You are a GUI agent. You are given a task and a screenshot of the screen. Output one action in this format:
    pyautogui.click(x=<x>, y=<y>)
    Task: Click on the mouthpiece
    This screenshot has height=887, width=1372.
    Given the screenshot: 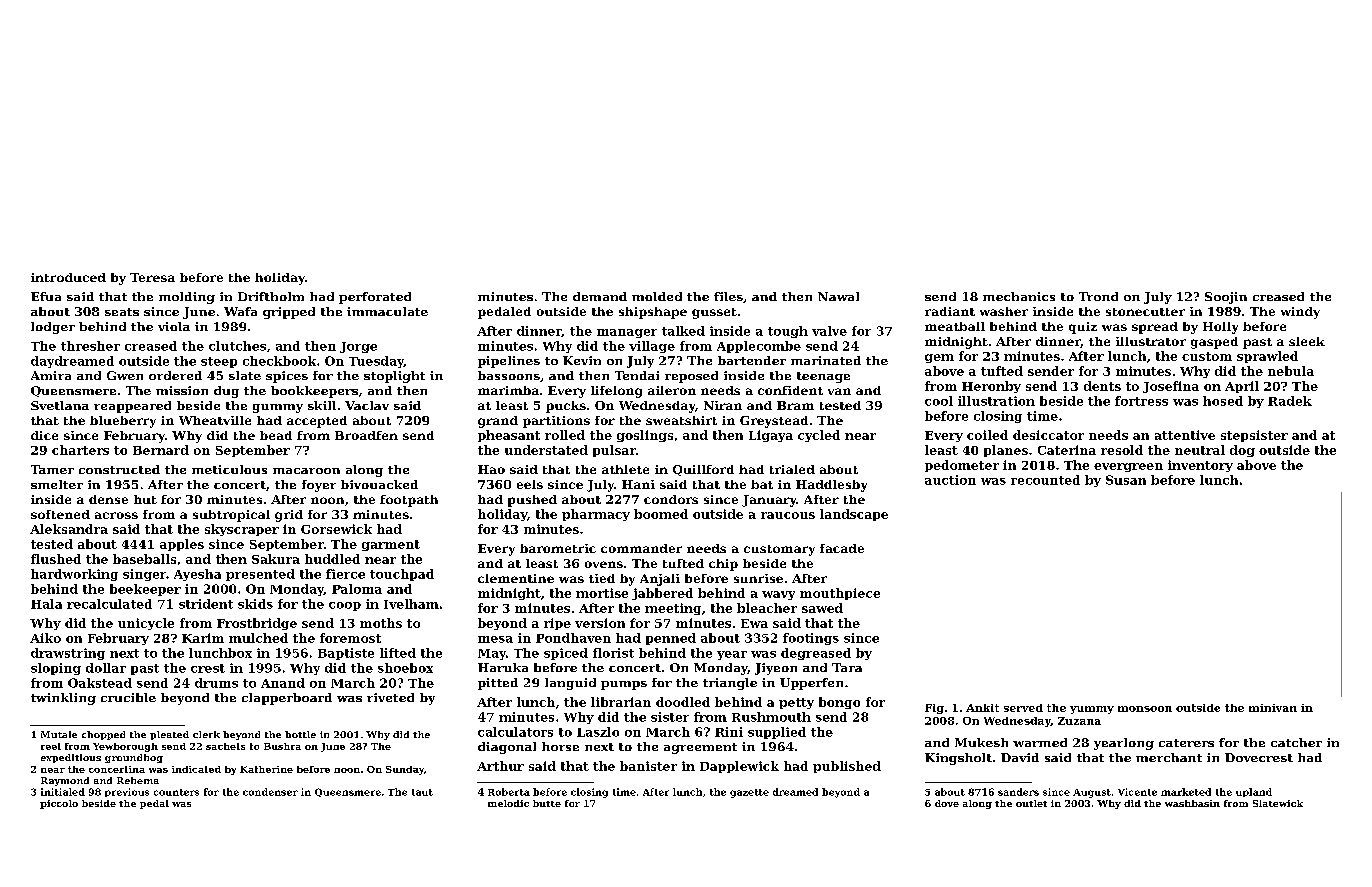 What is the action you would take?
    pyautogui.click(x=840, y=594)
